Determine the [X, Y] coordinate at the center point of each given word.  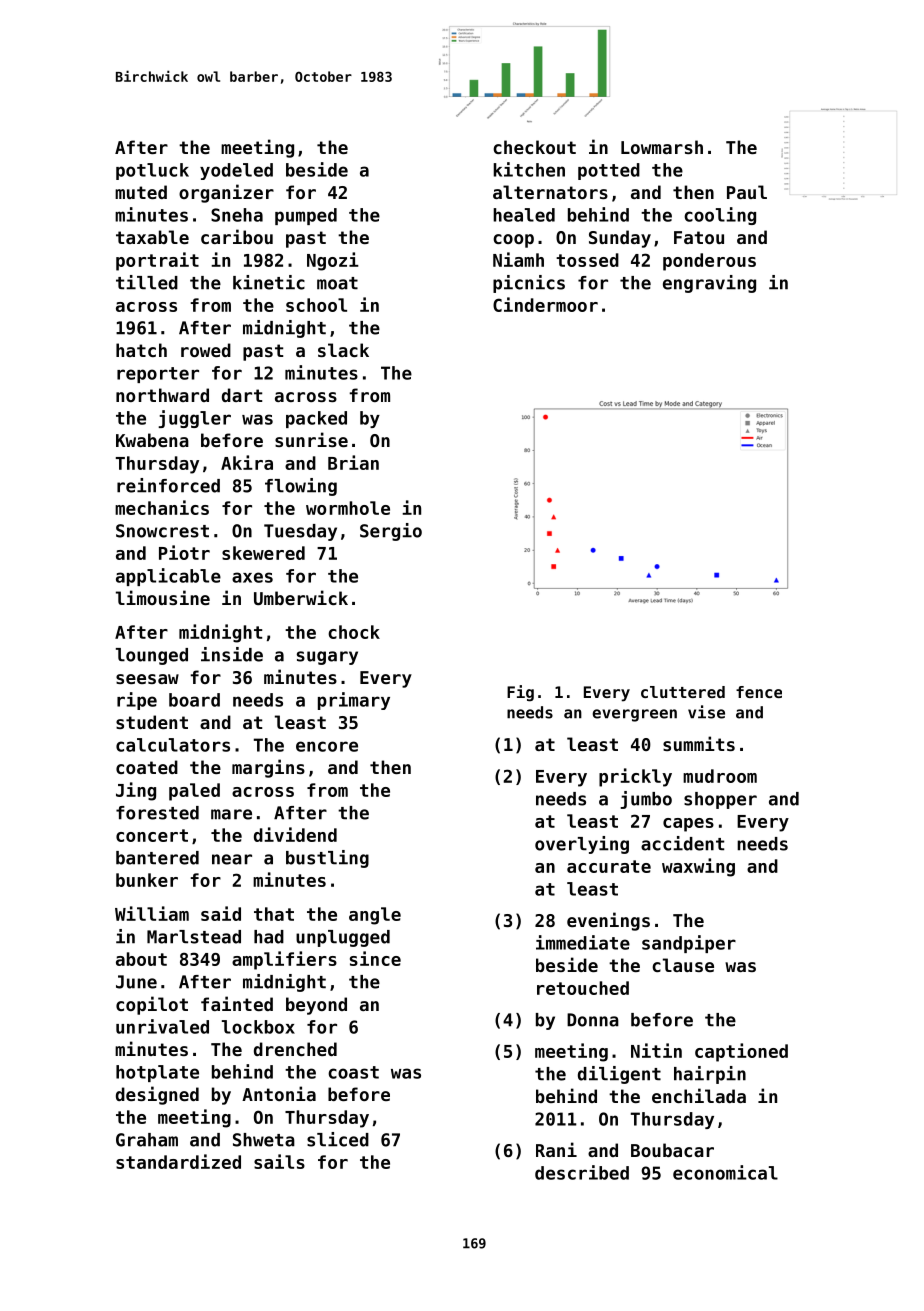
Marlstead [194, 937]
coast [353, 1072]
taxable [152, 237]
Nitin [656, 1050]
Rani [556, 1149]
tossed [587, 260]
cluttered [683, 692]
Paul [747, 192]
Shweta [264, 1140]
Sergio [391, 532]
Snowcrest [162, 531]
